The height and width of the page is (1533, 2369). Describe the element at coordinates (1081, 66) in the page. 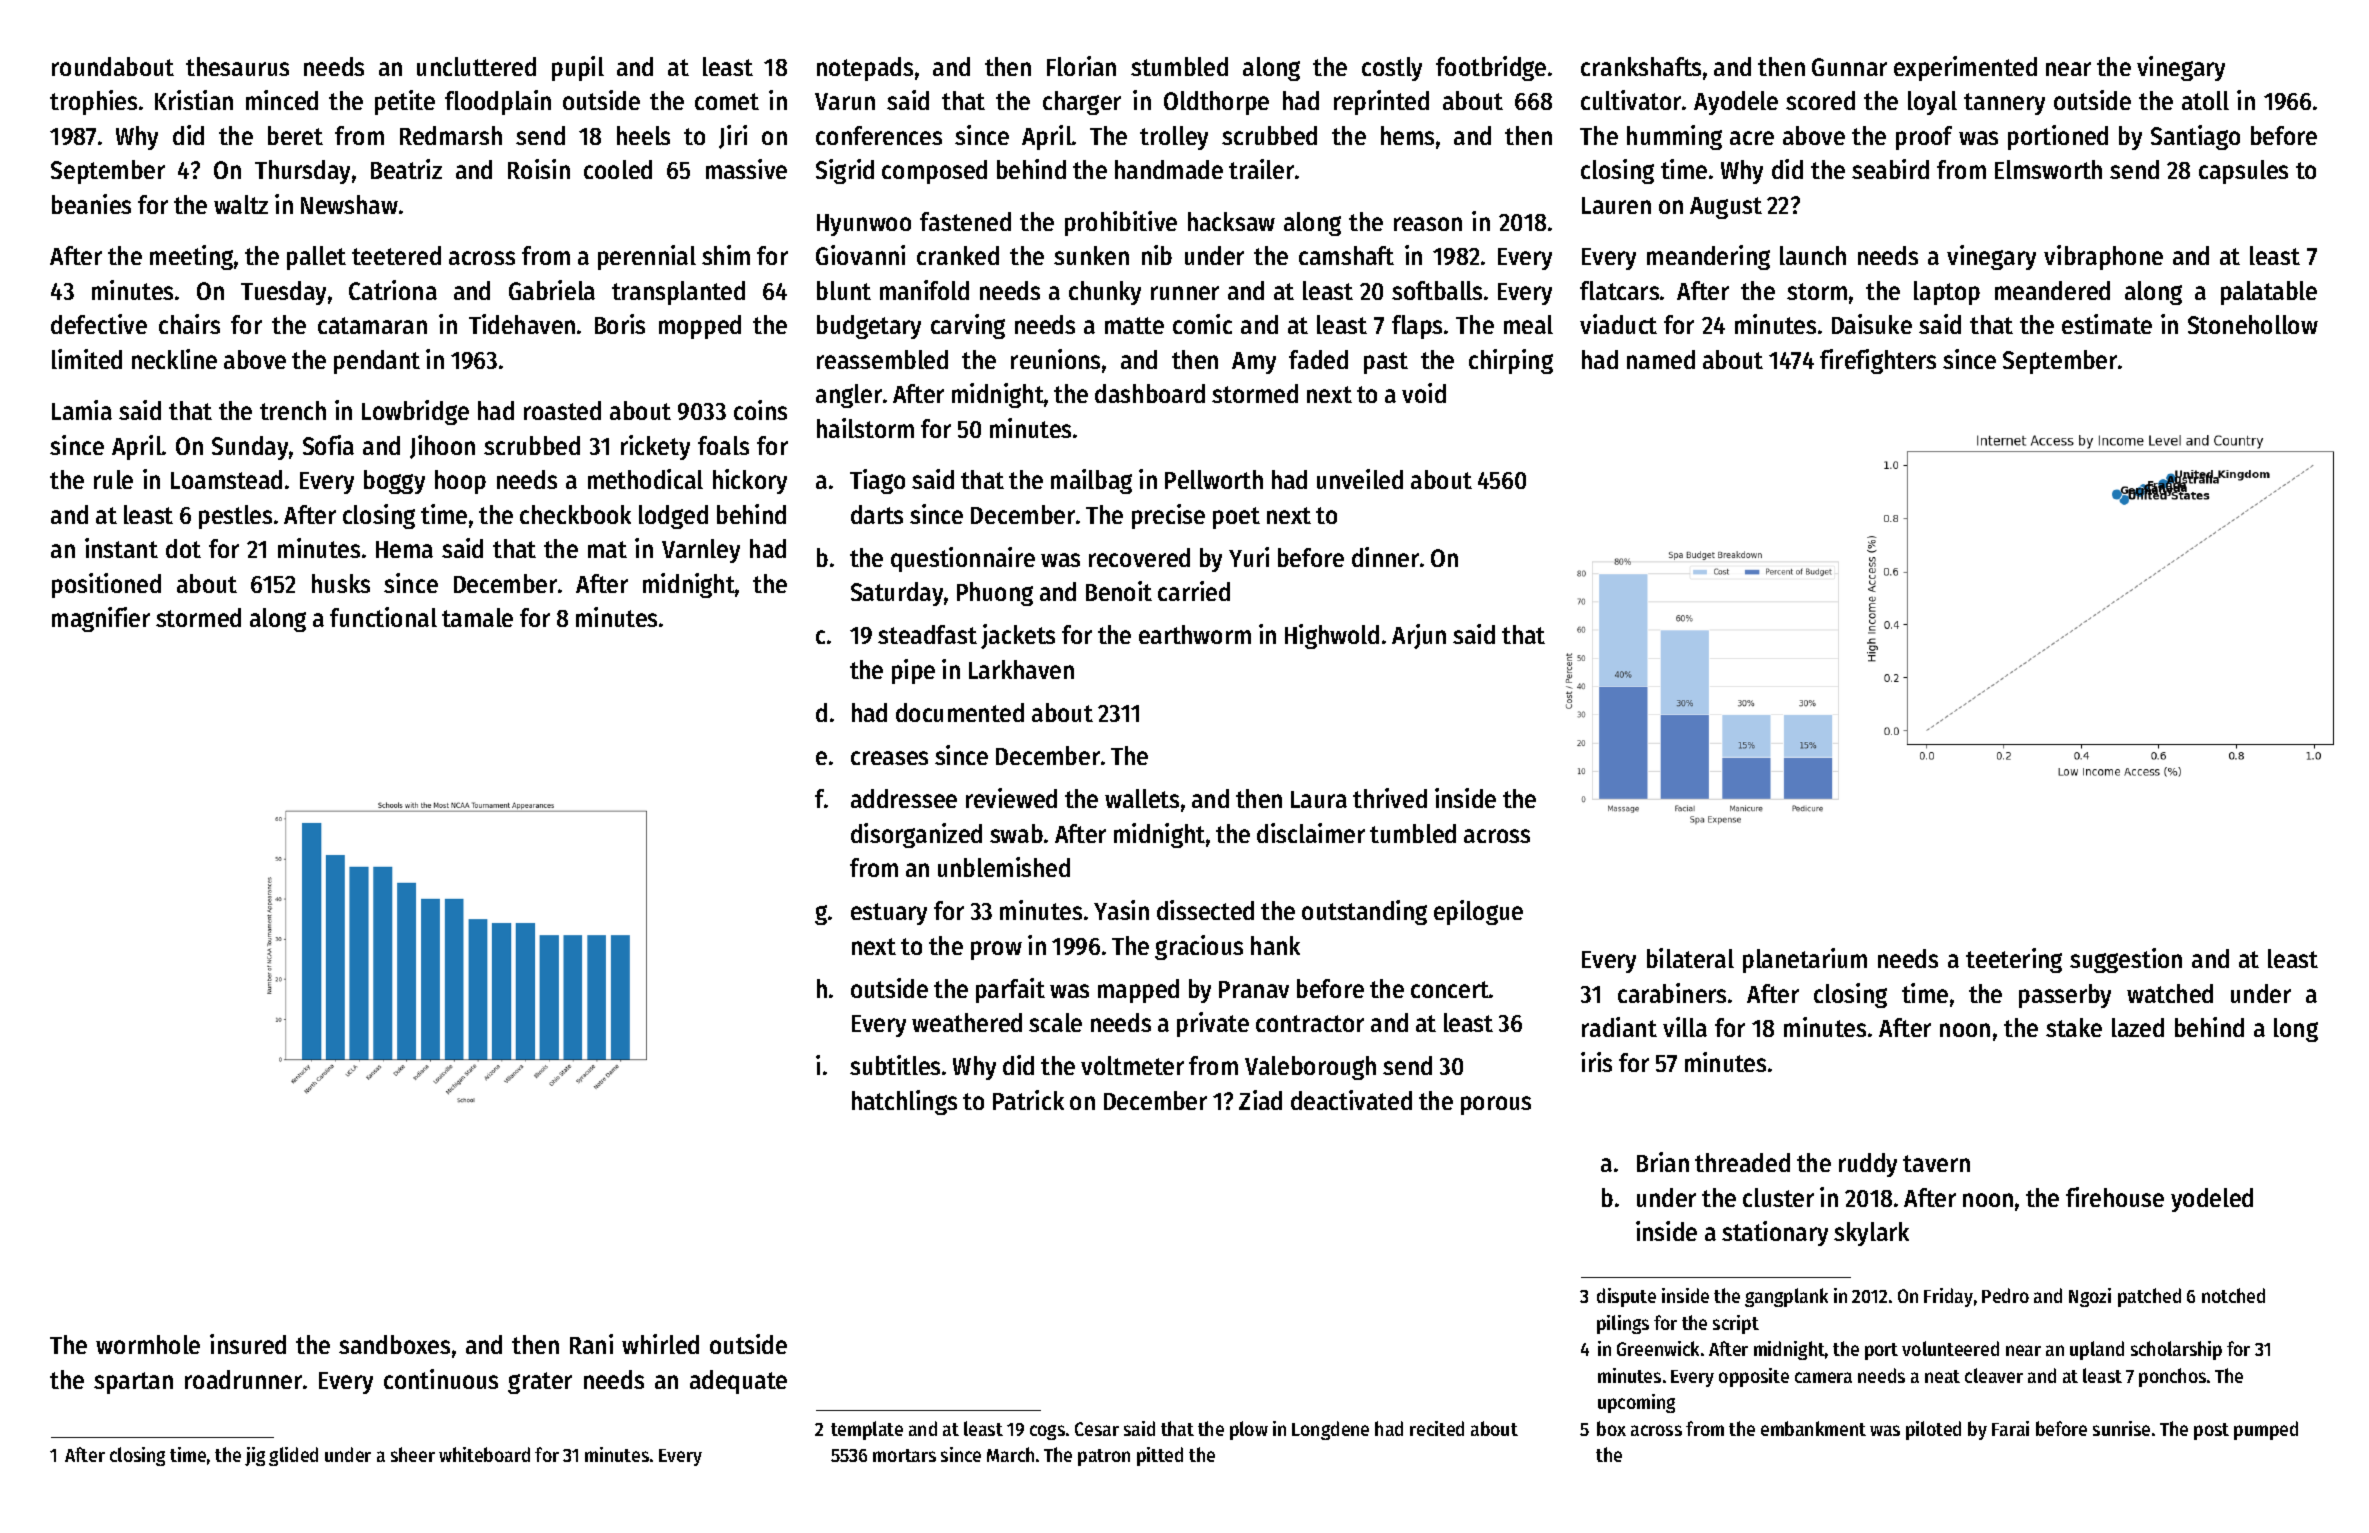

I see `Florian` at that location.
